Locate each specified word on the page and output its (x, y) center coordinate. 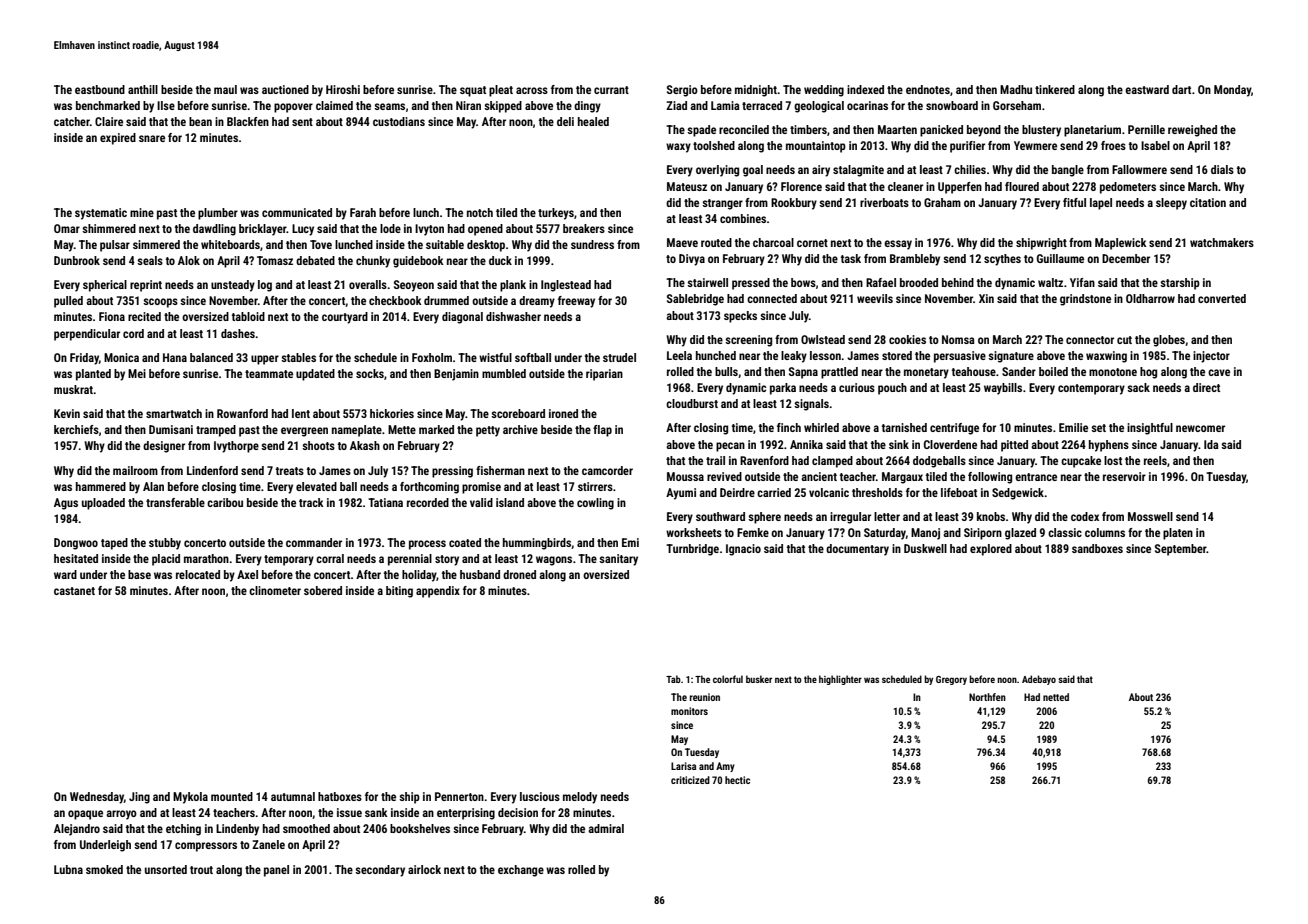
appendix (438, 592)
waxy (678, 148)
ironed (563, 413)
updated (315, 375)
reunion (705, 697)
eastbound (100, 89)
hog (1148, 373)
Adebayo (1039, 680)
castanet (74, 591)
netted (1056, 697)
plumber (218, 214)
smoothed (306, 828)
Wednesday (97, 798)
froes (1113, 145)
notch (480, 212)
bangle (1068, 171)
